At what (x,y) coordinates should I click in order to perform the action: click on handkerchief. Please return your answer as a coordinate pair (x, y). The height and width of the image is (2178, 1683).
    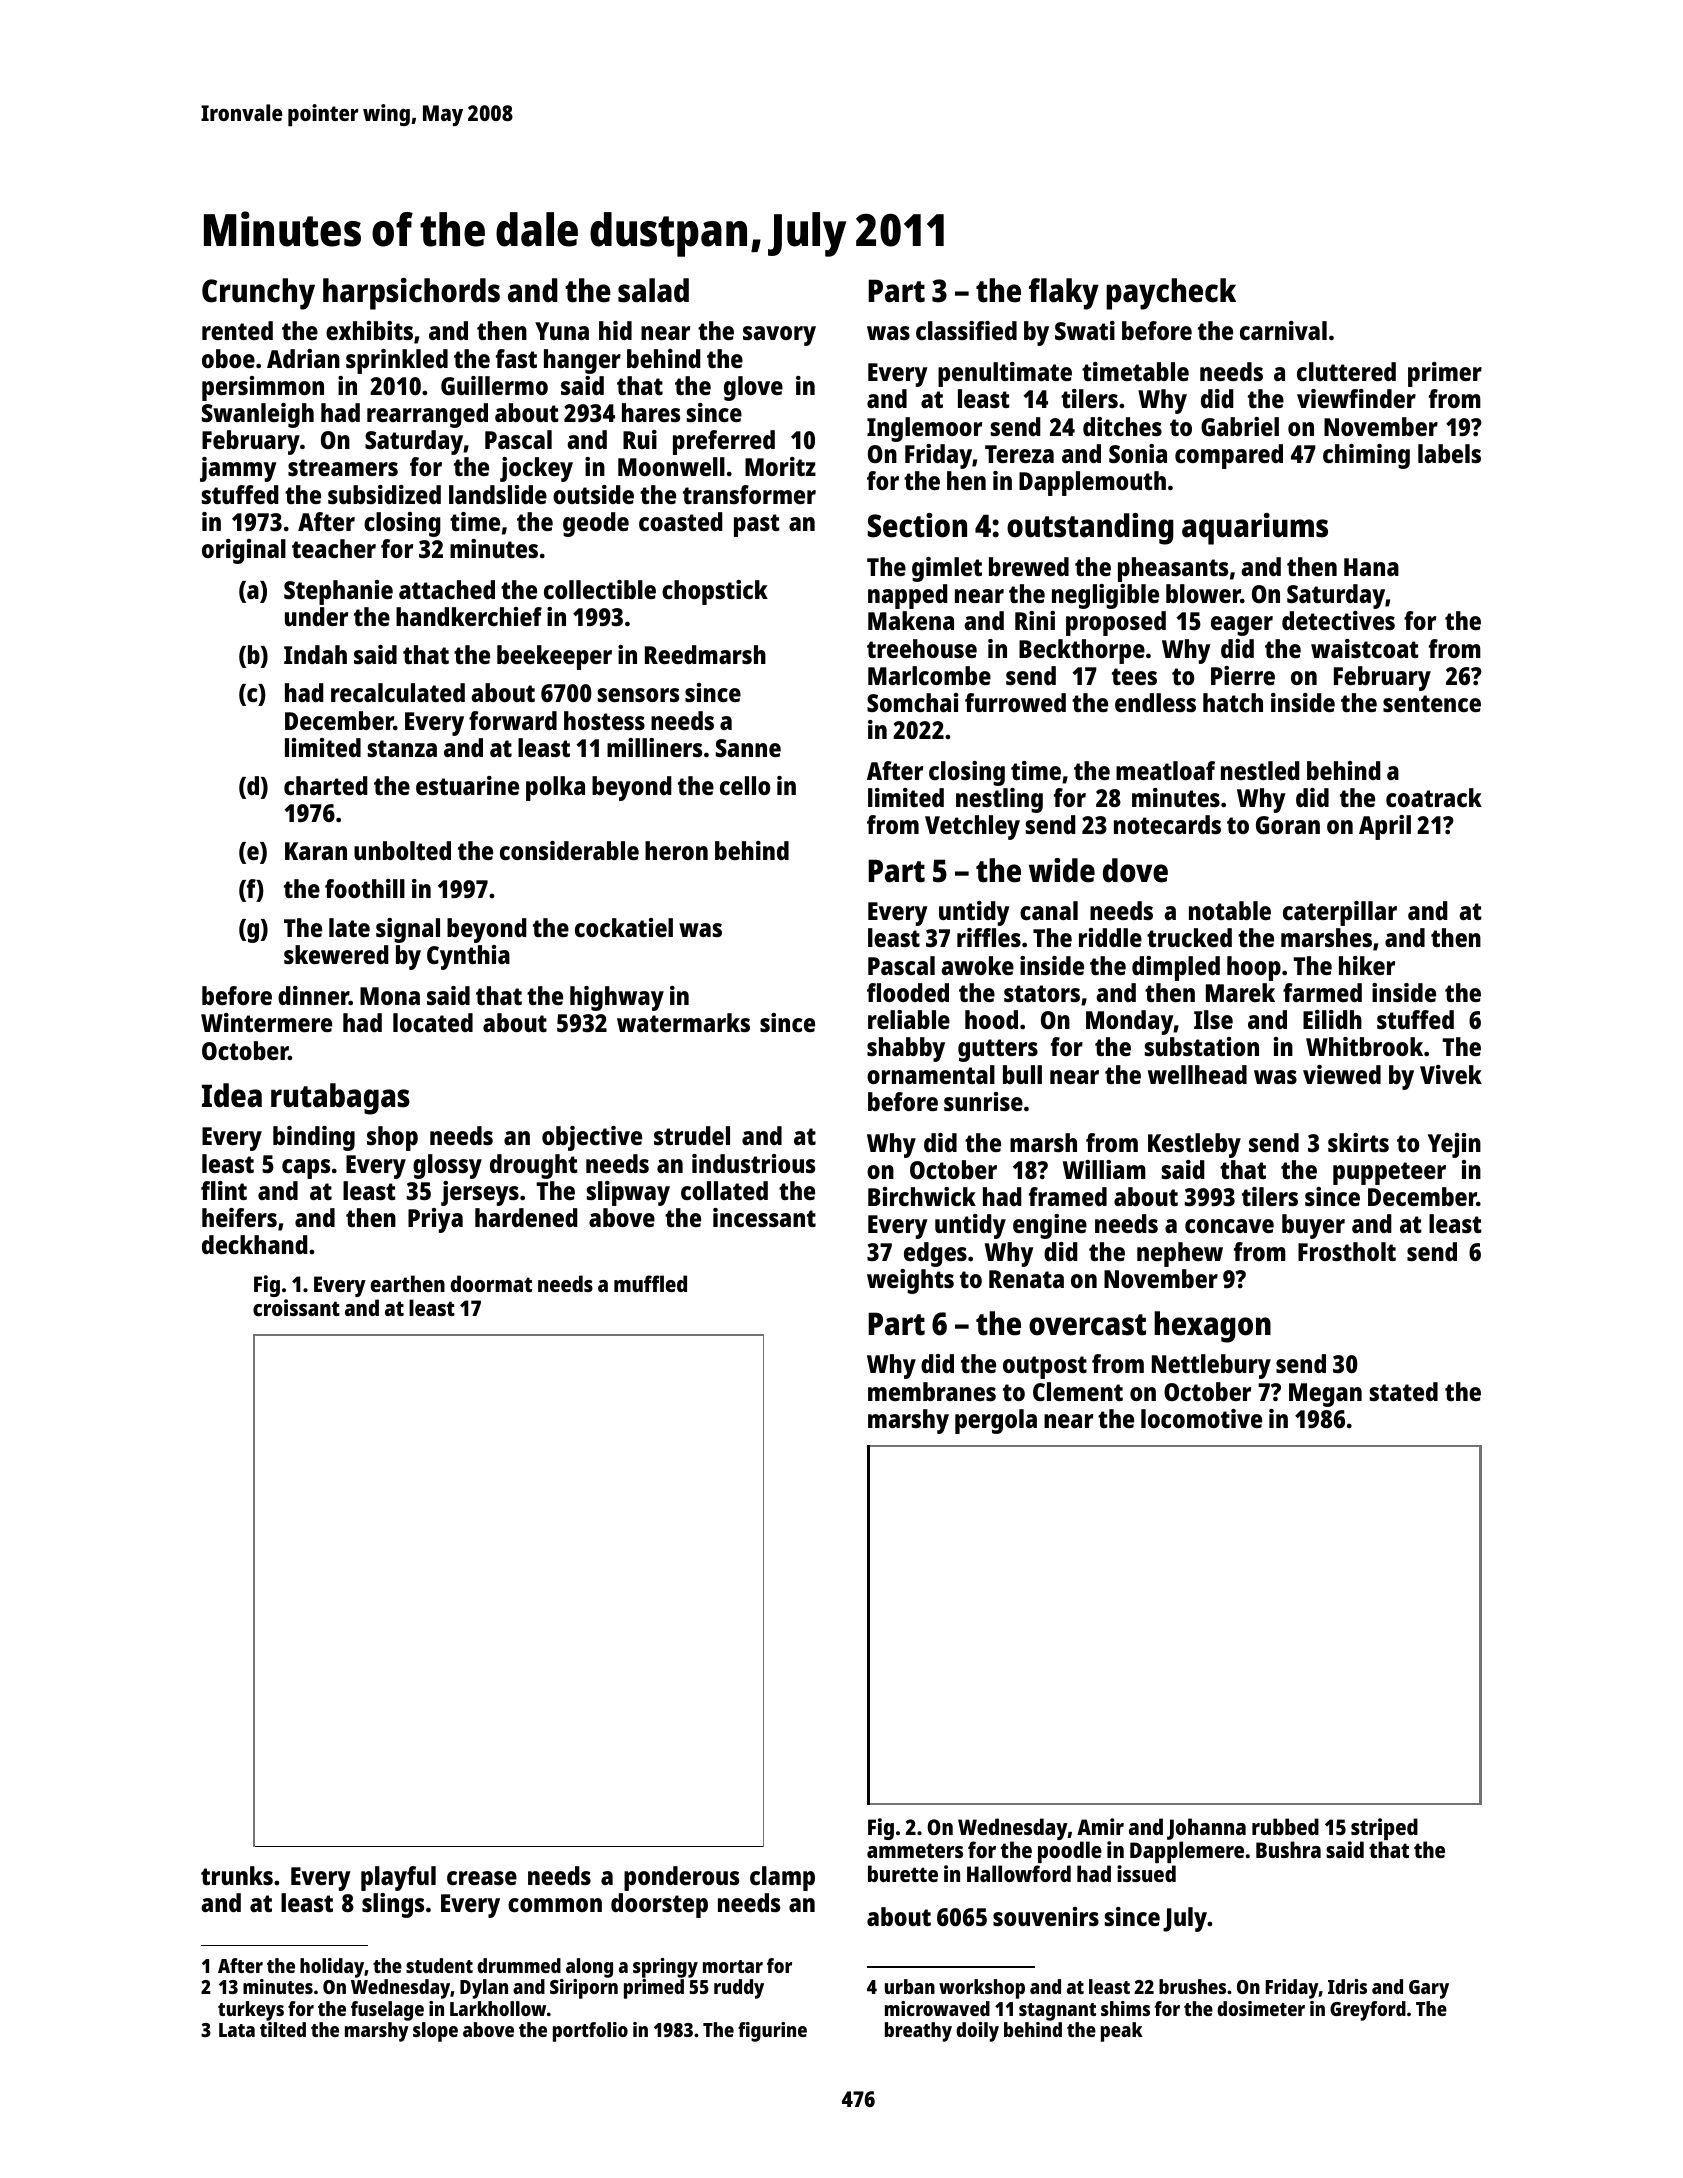
    Looking at the image, I should click on (469, 616).
